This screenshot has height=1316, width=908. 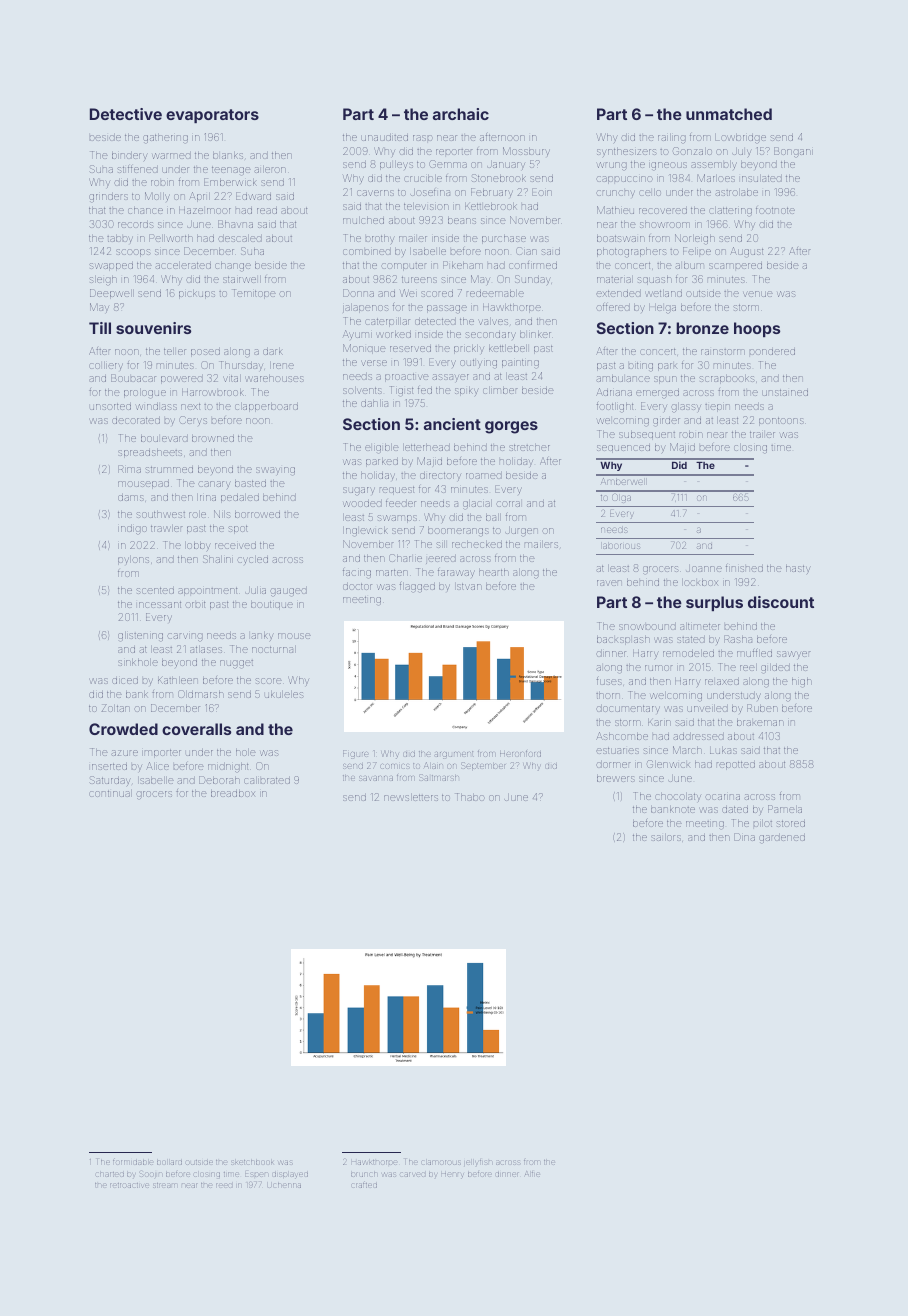 What do you see at coordinates (615, 778) in the screenshot?
I see `brewers` at bounding box center [615, 778].
